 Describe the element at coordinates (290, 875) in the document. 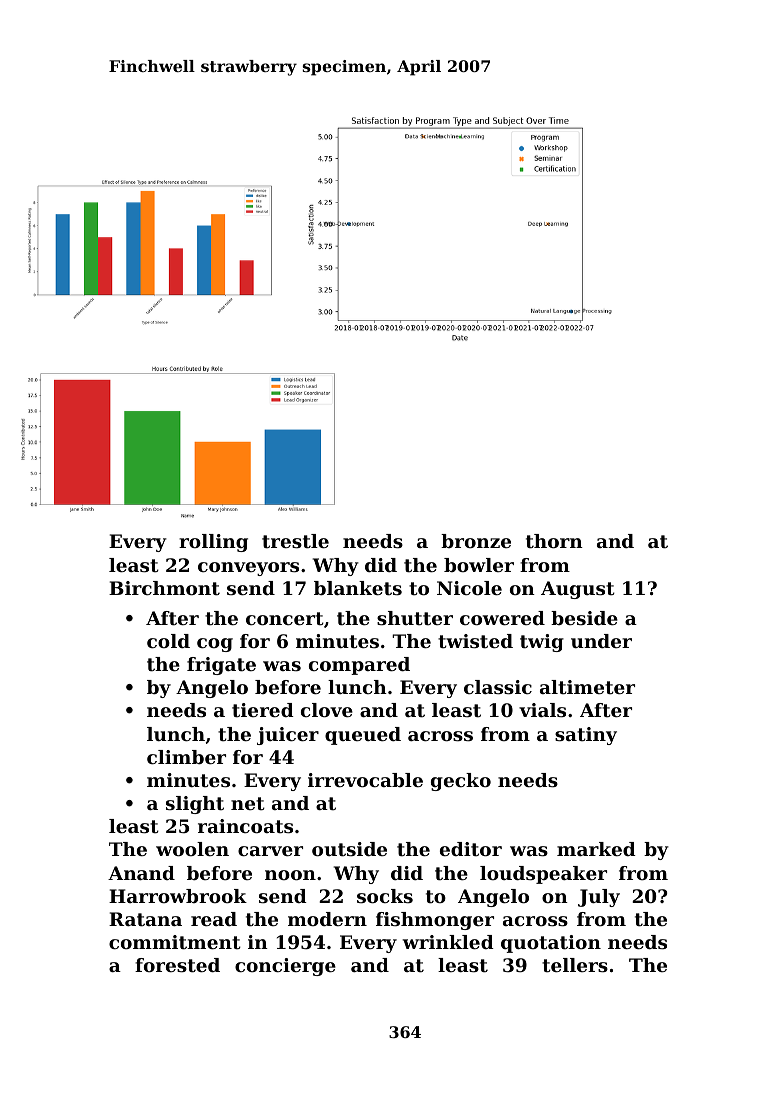

I see `noon` at that location.
